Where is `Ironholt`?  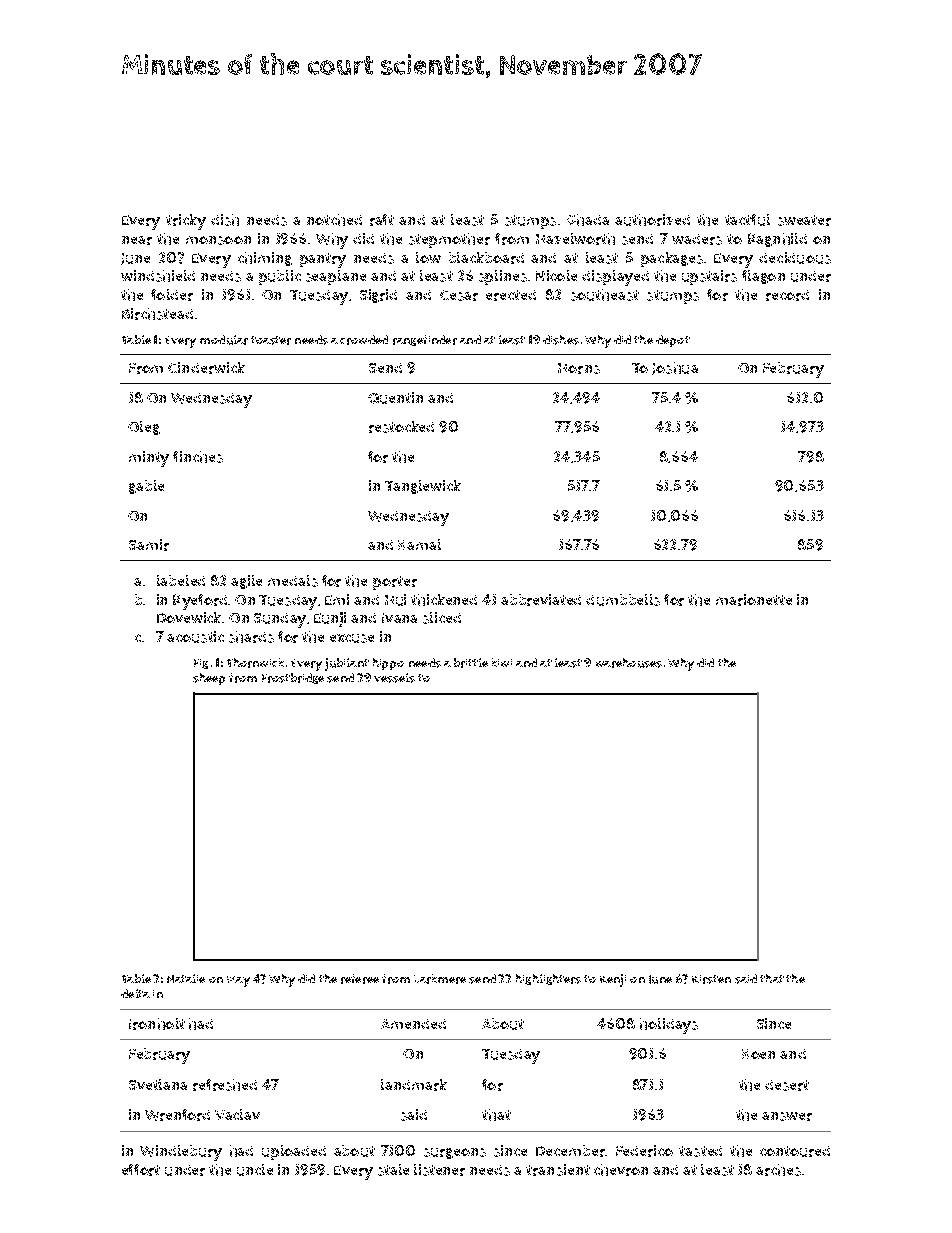
Ironholt is located at coordinates (157, 1024).
